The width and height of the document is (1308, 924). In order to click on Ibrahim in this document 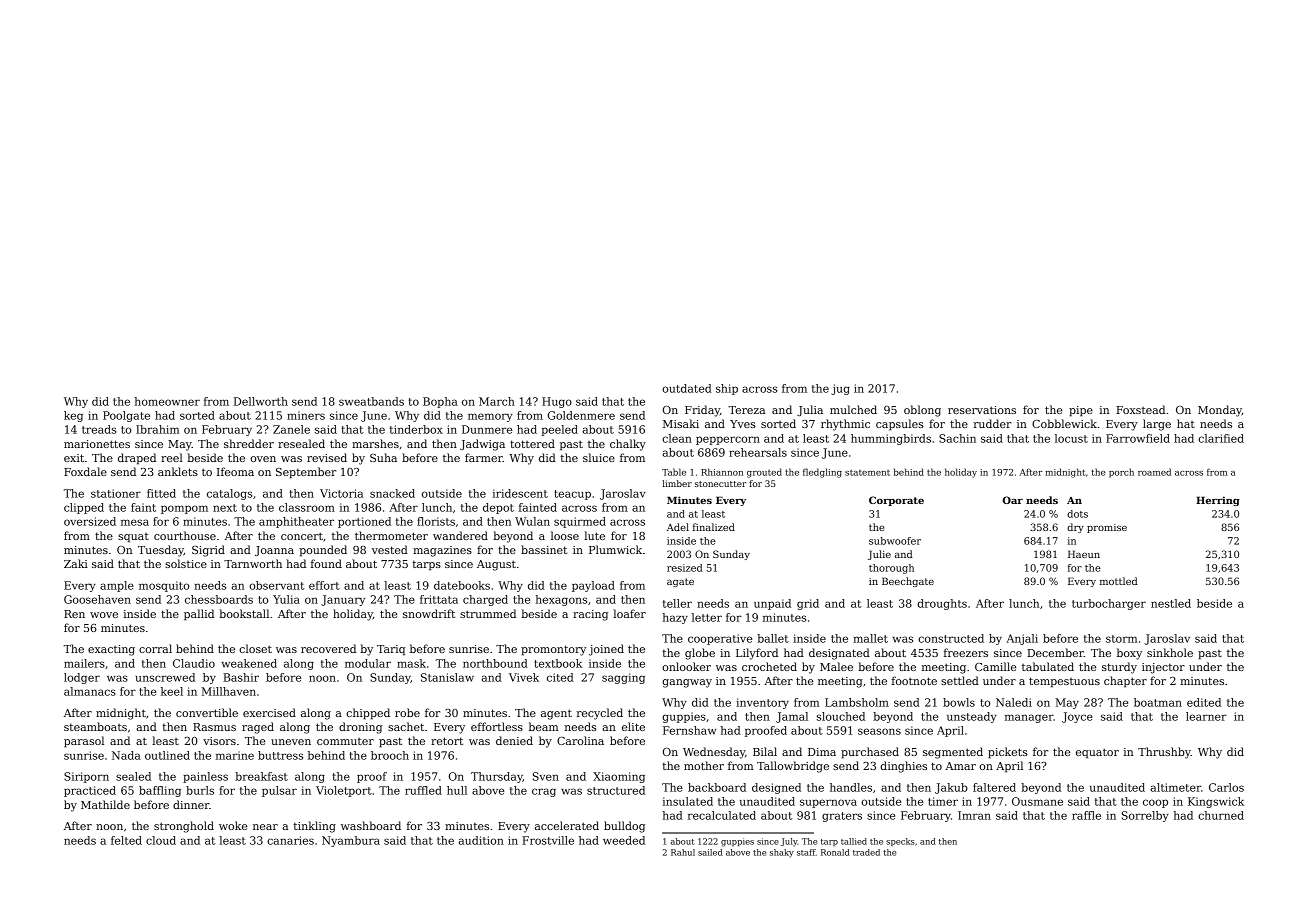, I will do `click(157, 429)`.
